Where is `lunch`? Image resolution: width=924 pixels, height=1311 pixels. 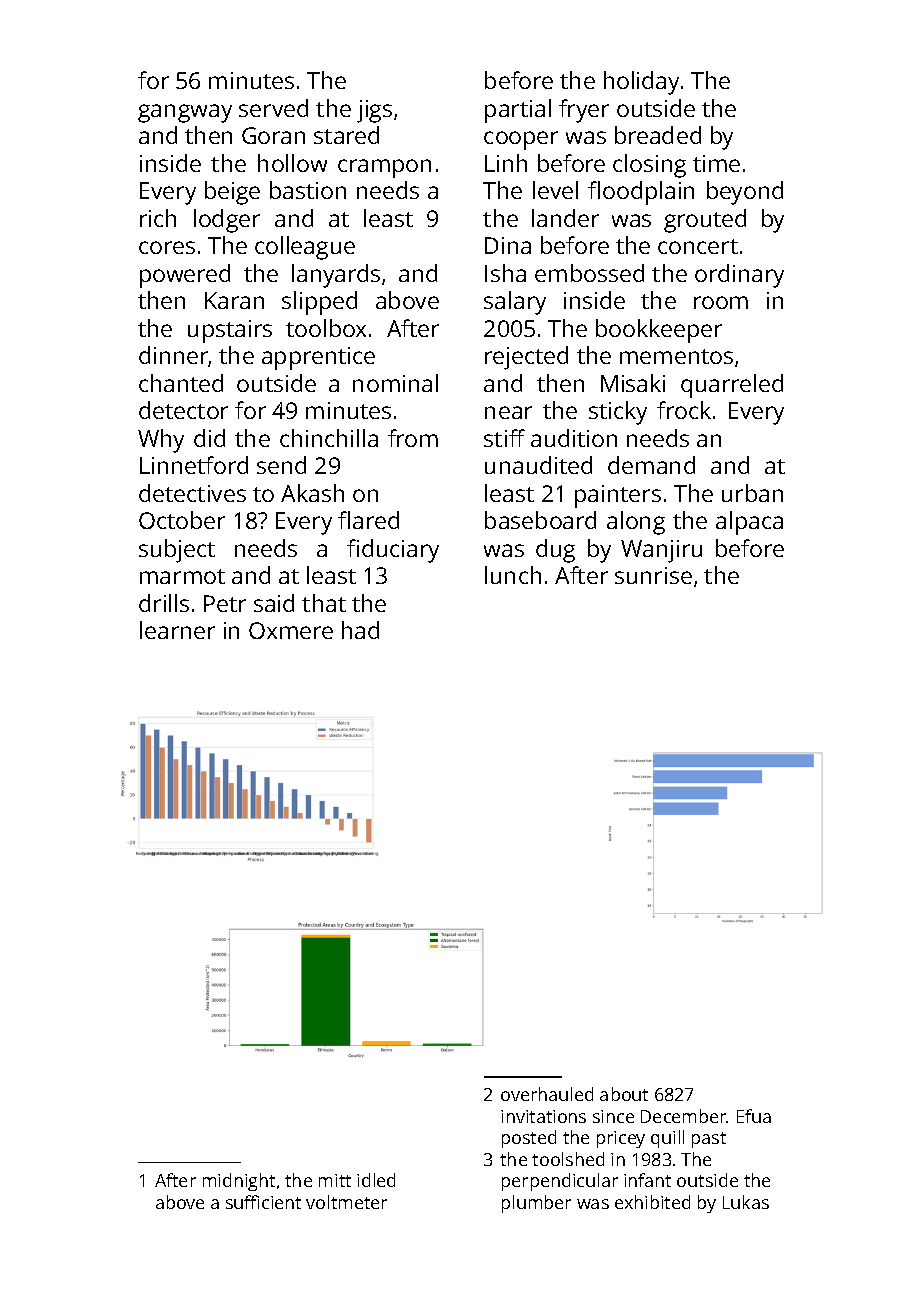 lunch is located at coordinates (513, 575).
